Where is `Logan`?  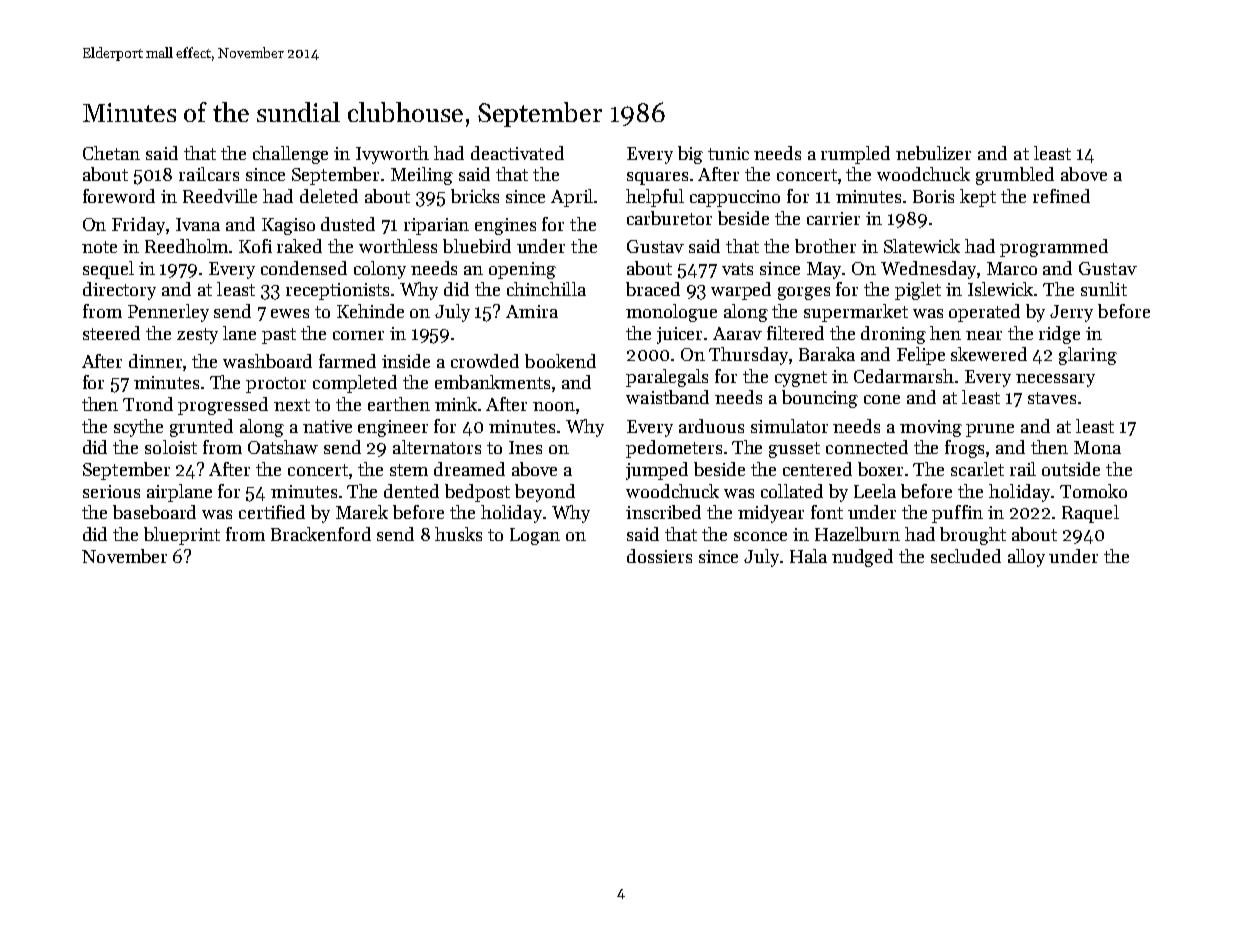
Logan is located at coordinates (535, 536).
